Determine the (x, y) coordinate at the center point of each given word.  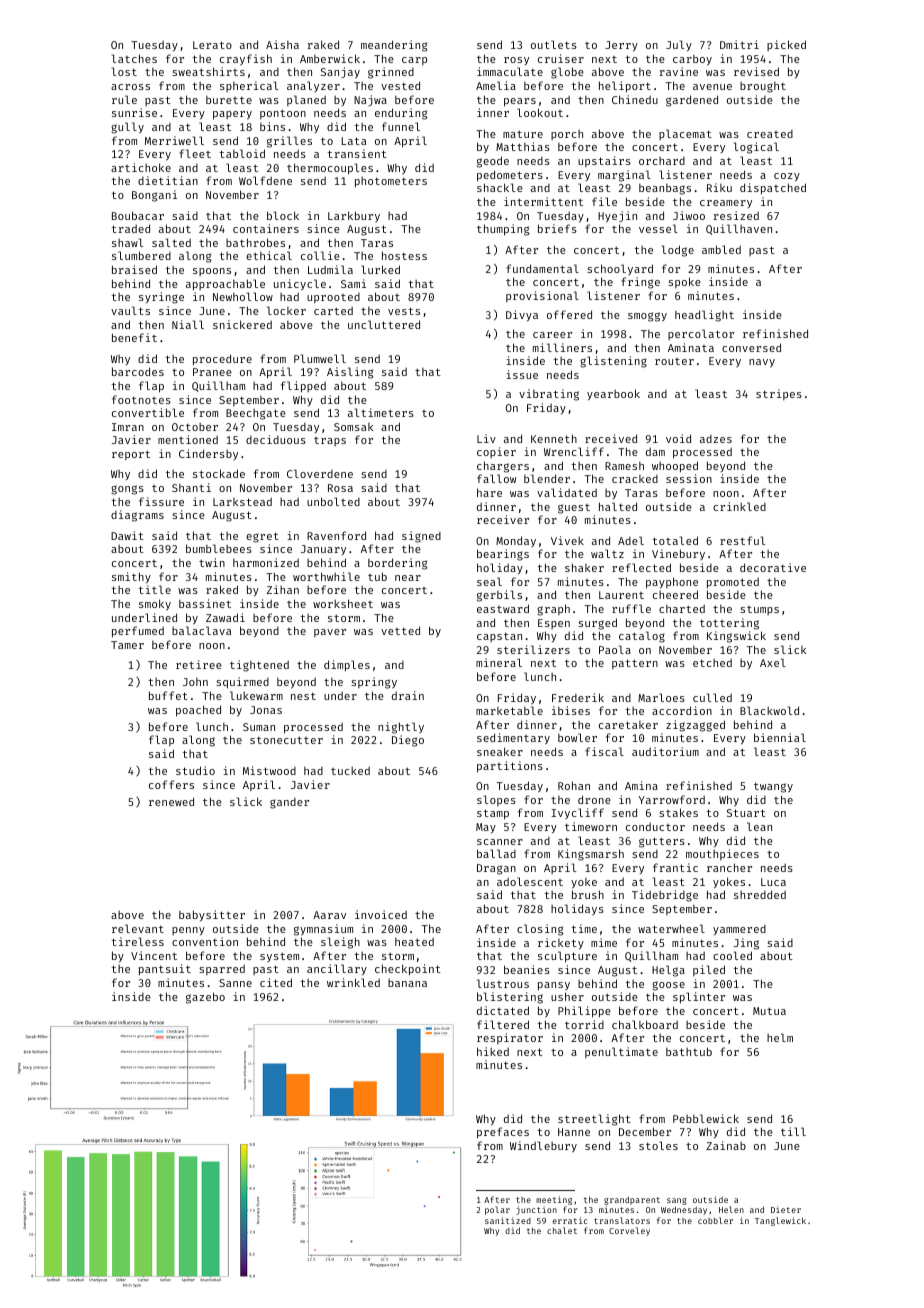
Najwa (370, 100)
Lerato (212, 45)
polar (497, 1210)
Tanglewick (780, 1221)
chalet (562, 1230)
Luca (773, 882)
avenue (712, 87)
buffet (168, 695)
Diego (408, 741)
